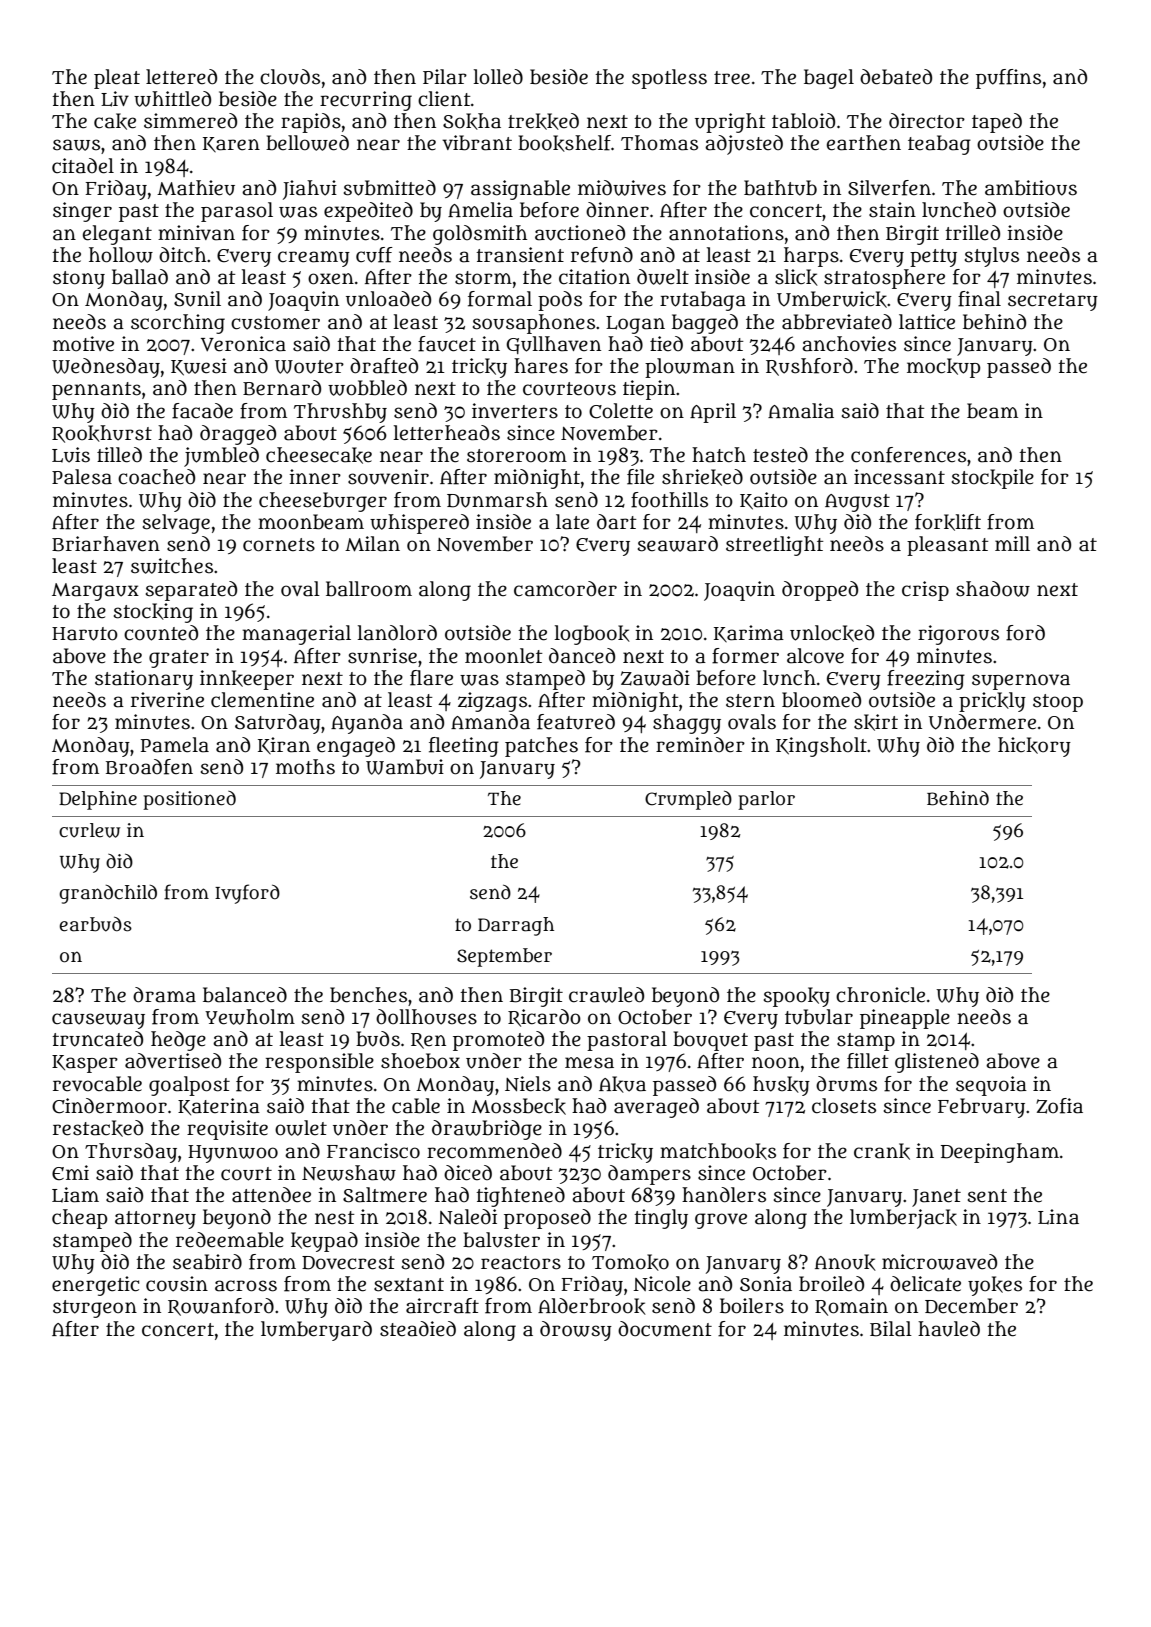 The height and width of the screenshot is (1627, 1151). Describe the element at coordinates (196, 233) in the screenshot. I see `minivan` at that location.
